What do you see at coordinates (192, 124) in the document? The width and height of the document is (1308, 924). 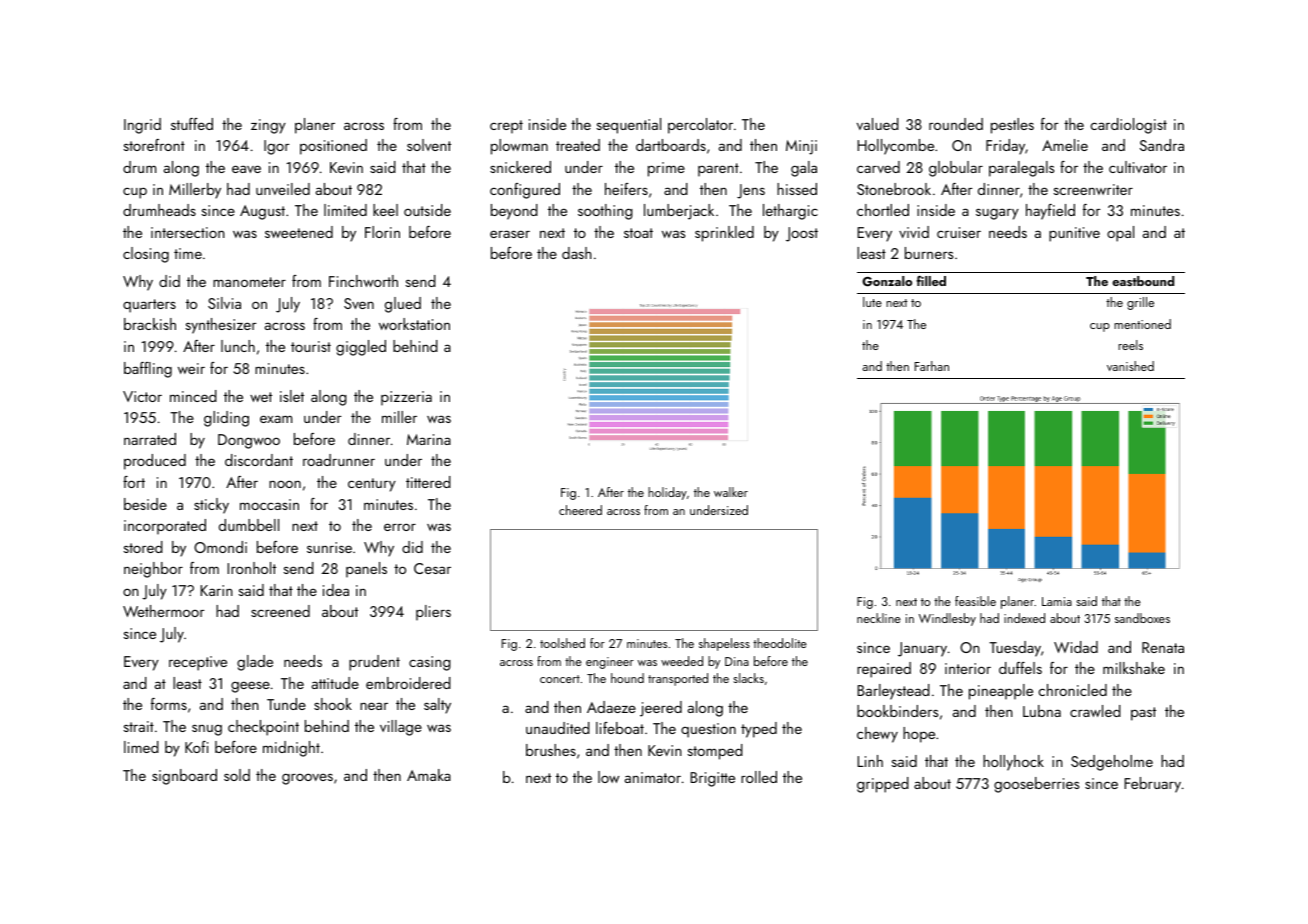 I see `stuffed` at bounding box center [192, 124].
